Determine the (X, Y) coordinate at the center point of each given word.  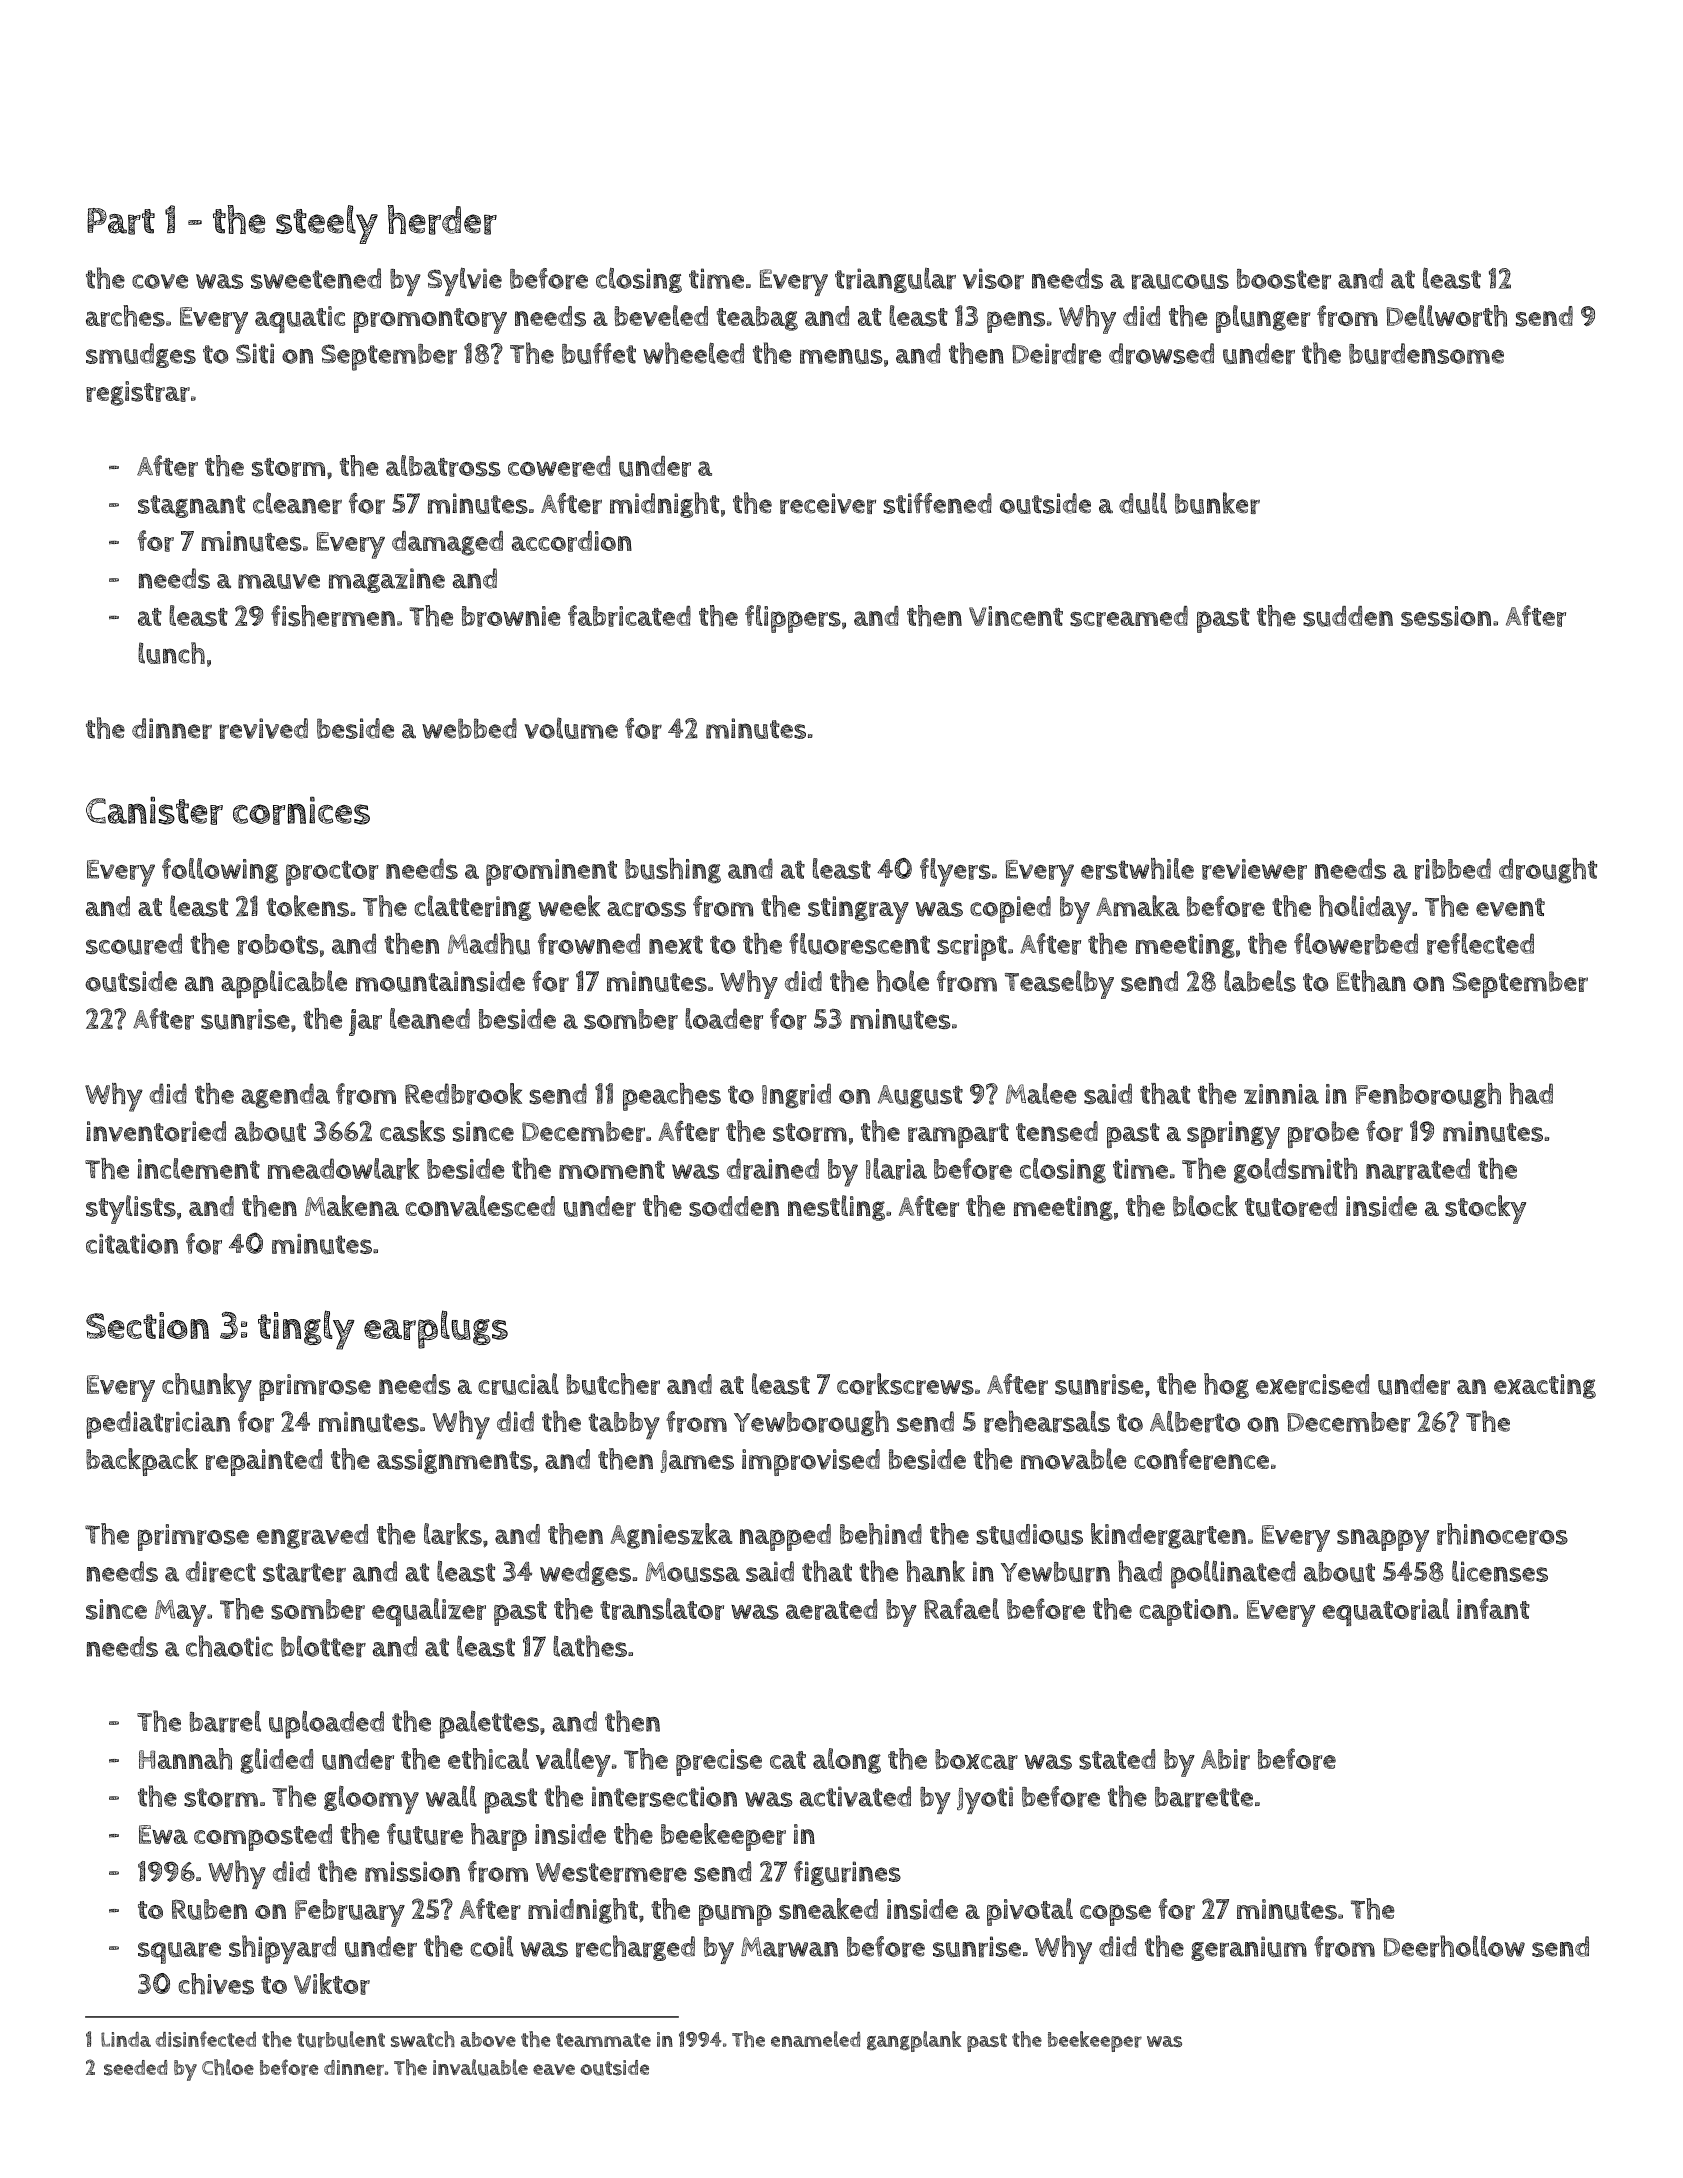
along (847, 1761)
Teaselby (1059, 984)
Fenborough (1428, 1096)
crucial (518, 1384)
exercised (1312, 1384)
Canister (154, 811)
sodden (734, 1206)
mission (412, 1871)
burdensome (1426, 354)
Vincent (1016, 616)
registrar (138, 393)
